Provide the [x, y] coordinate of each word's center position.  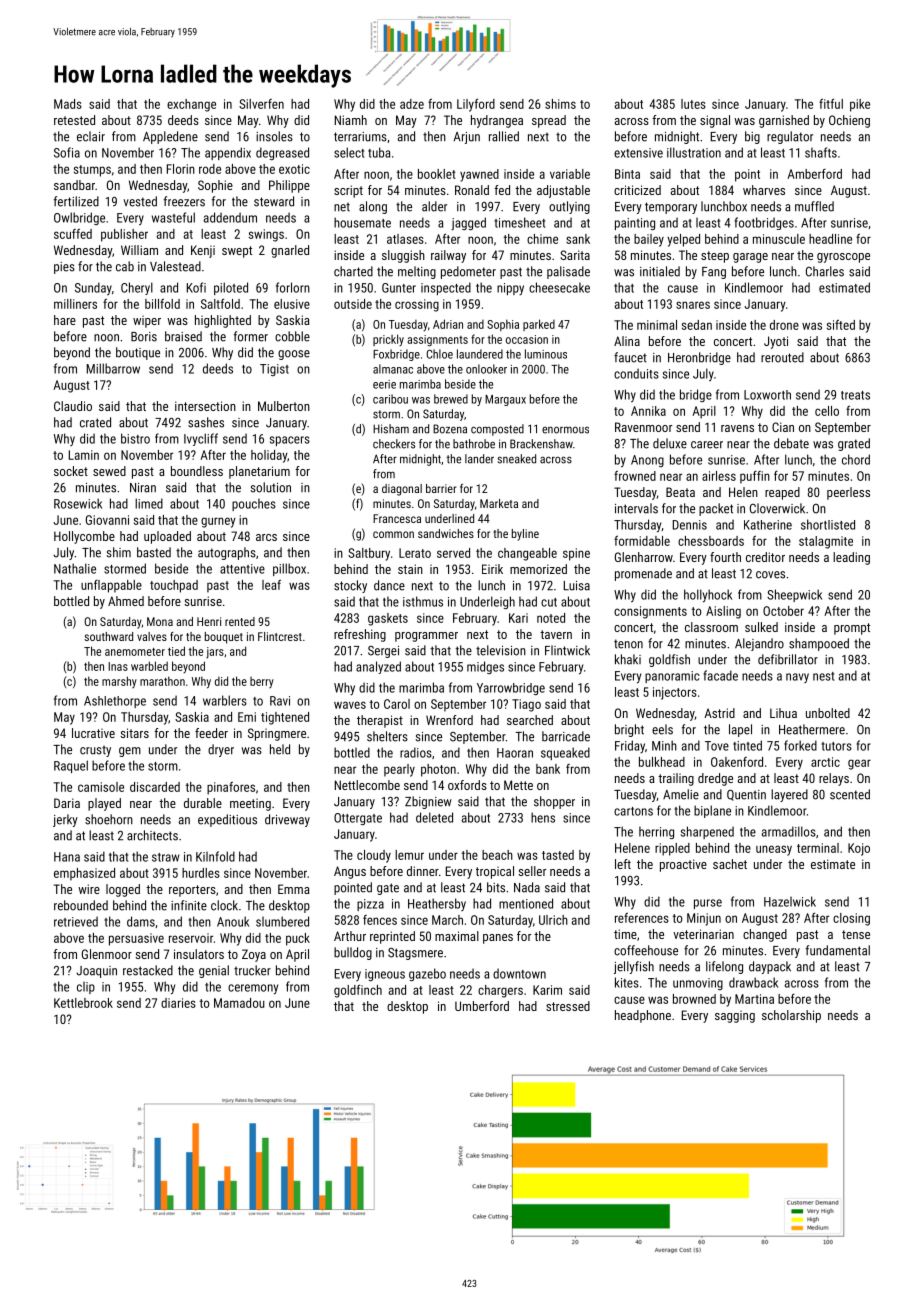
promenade [643, 574]
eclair [91, 136]
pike [860, 105]
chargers [500, 991]
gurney [218, 522]
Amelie [681, 794]
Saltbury [369, 554]
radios [416, 752]
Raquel [71, 766]
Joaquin [96, 972]
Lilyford [476, 105]
